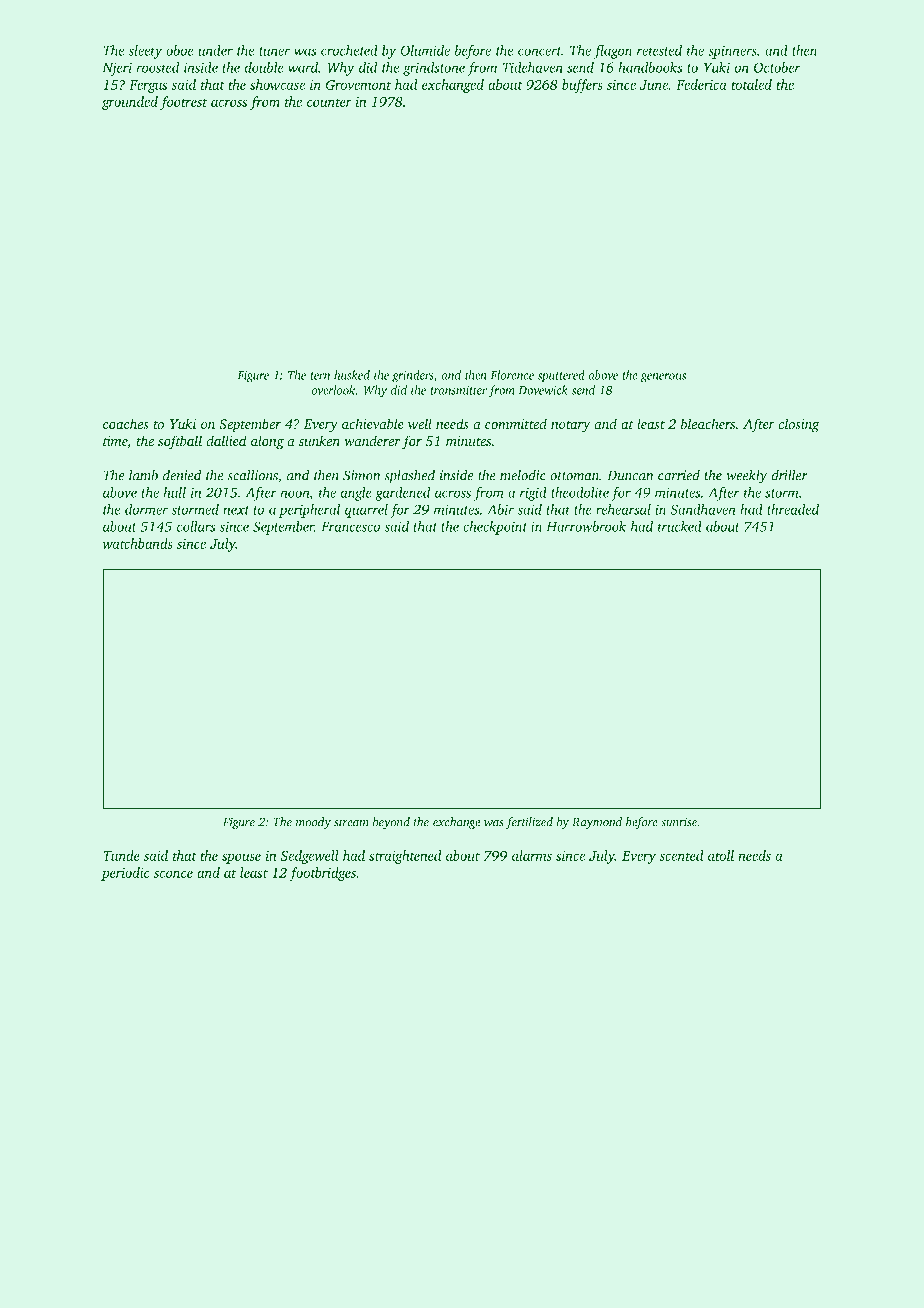 The width and height of the screenshot is (924, 1308). I want to click on buffers, so click(582, 86).
